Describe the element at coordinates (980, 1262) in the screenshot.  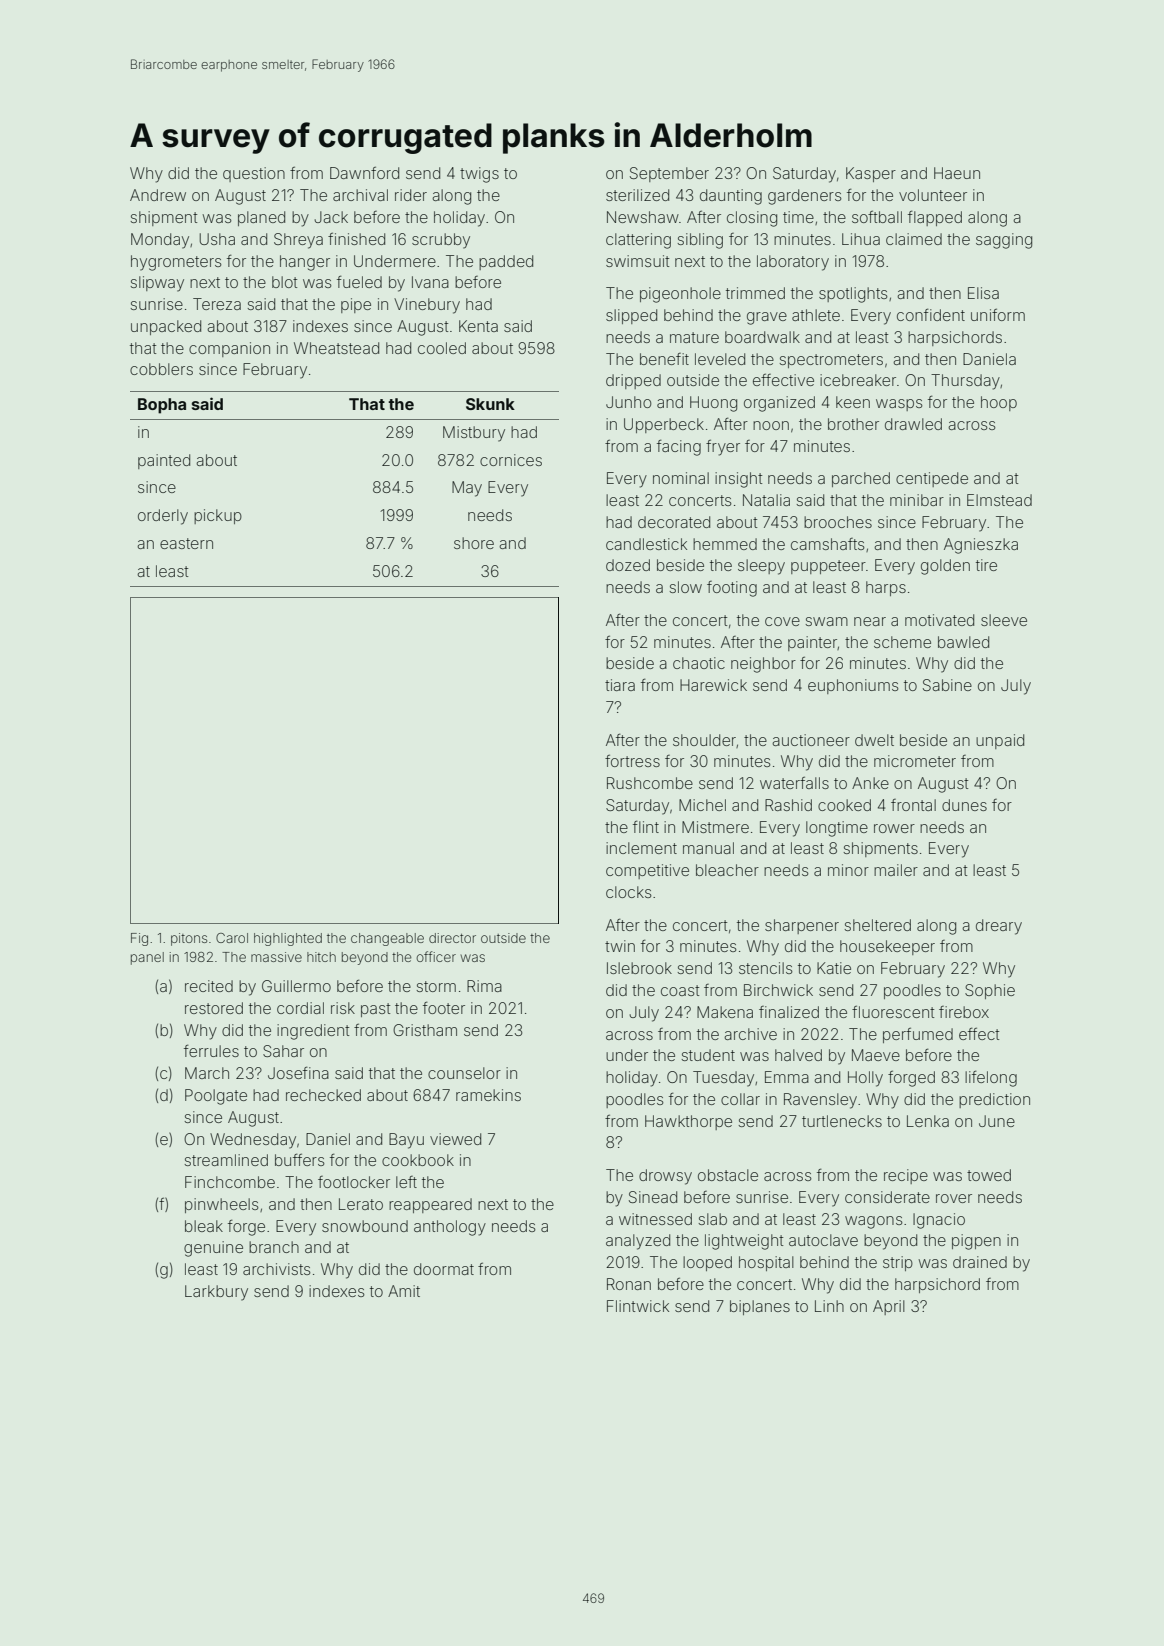
I see `drained` at that location.
